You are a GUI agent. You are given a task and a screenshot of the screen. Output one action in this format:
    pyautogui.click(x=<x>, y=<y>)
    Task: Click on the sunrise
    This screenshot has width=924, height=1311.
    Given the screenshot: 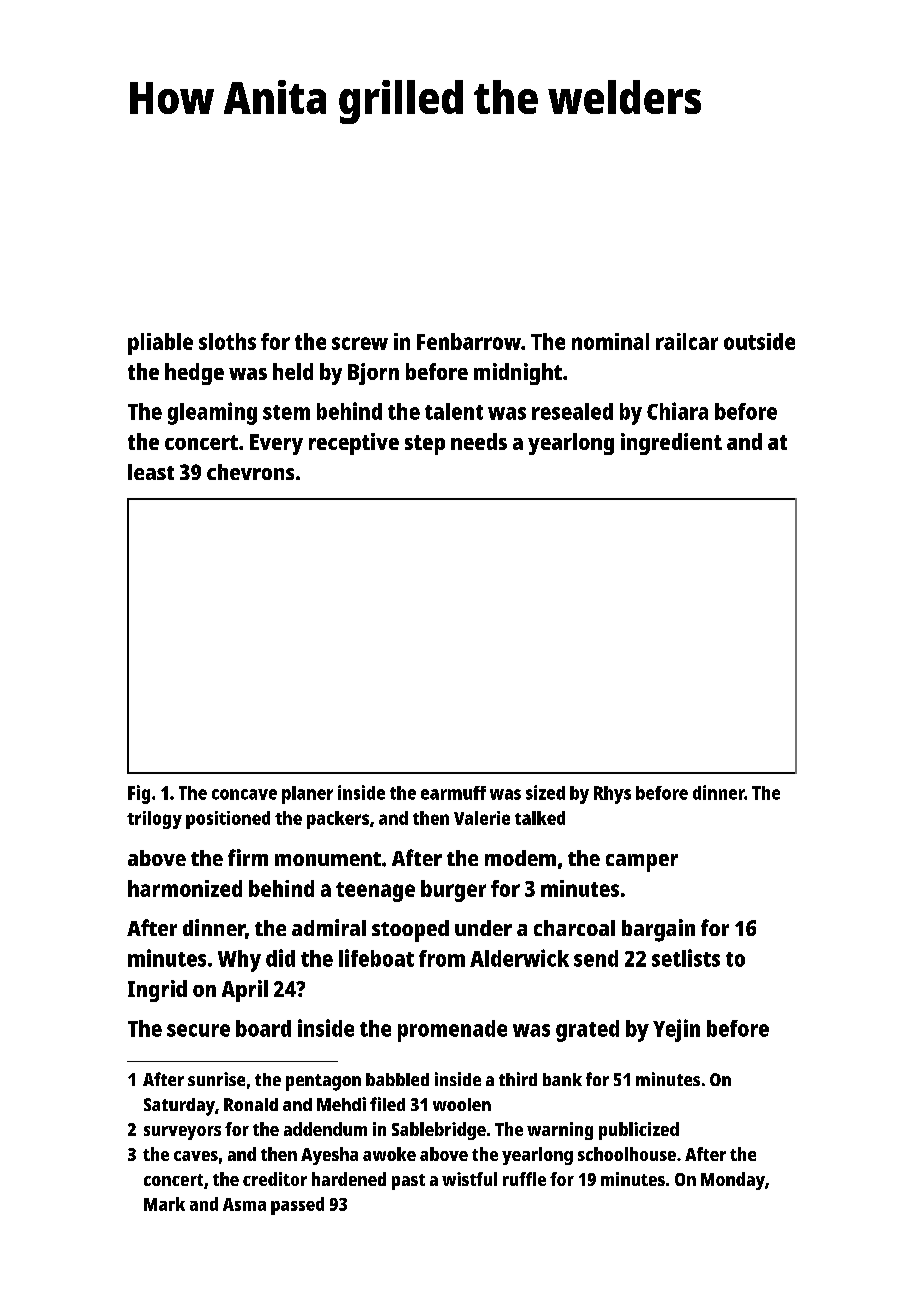 What is the action you would take?
    pyautogui.click(x=216, y=1079)
